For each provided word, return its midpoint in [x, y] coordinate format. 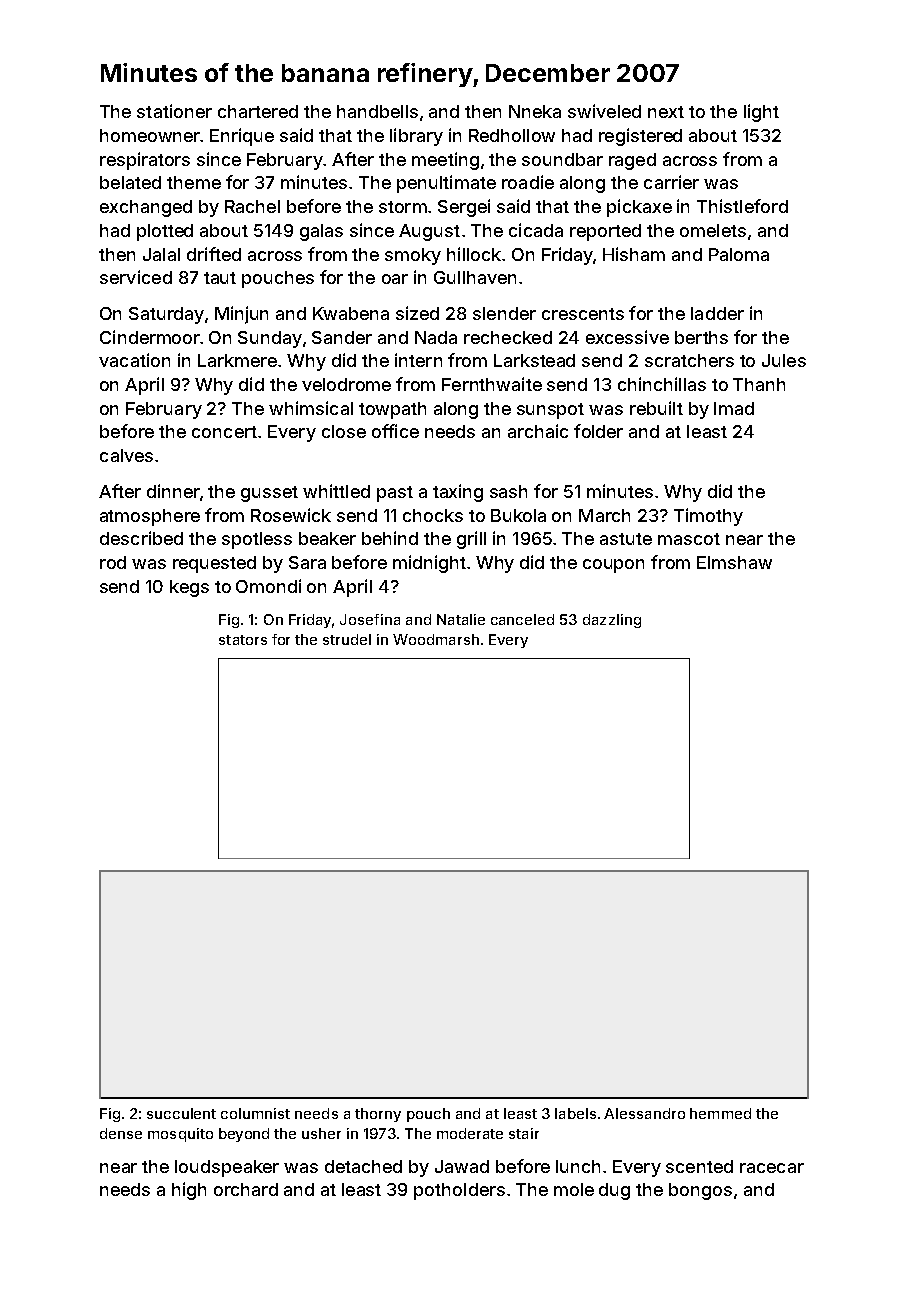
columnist [255, 1113]
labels [575, 1113]
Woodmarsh [436, 639]
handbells [377, 111]
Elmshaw [734, 562]
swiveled [604, 111]
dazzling [612, 621]
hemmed [720, 1113]
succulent [181, 1113]
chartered [258, 111]
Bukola [518, 515]
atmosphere [150, 517]
